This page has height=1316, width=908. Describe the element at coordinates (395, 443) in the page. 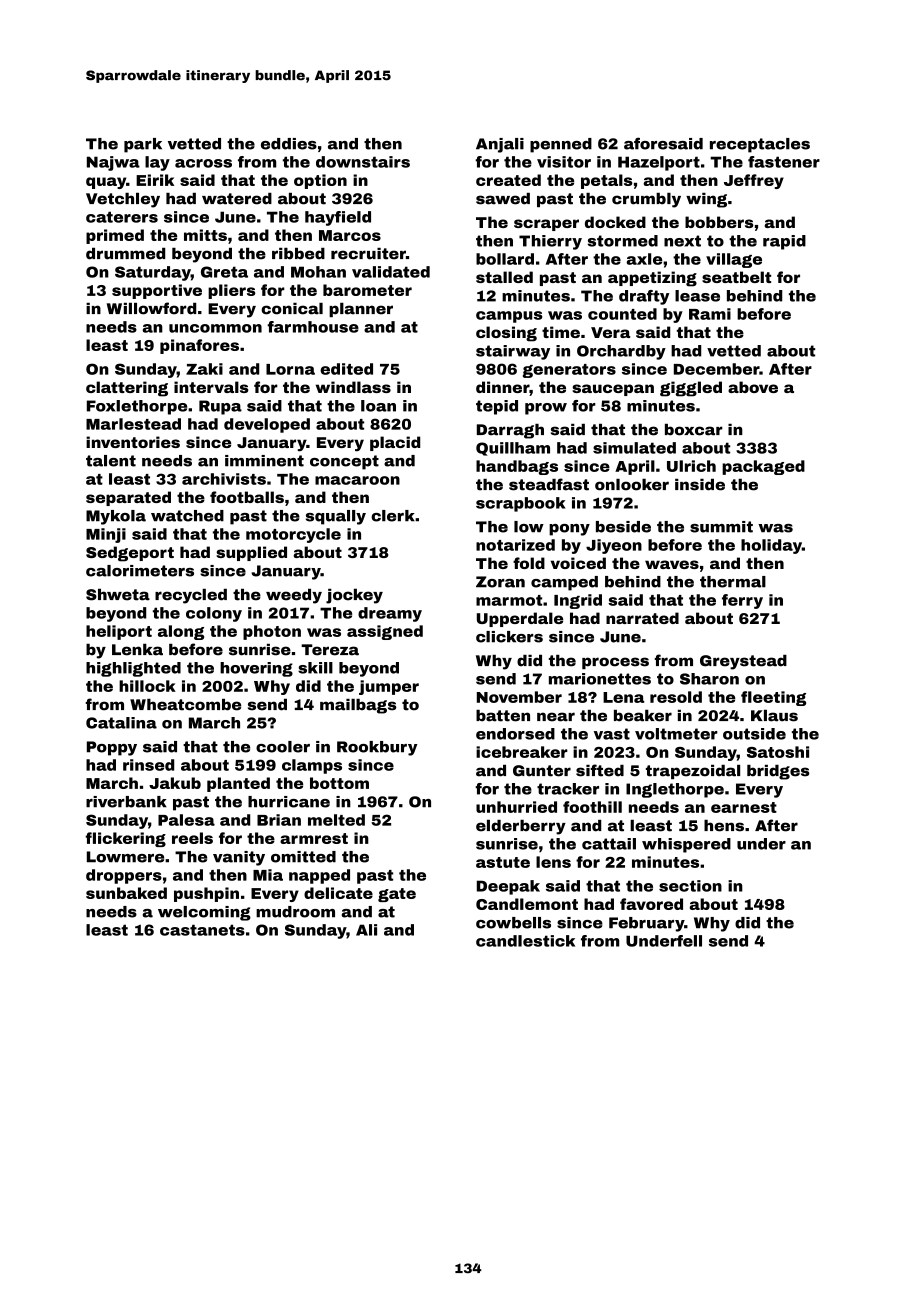

I see `placid` at that location.
